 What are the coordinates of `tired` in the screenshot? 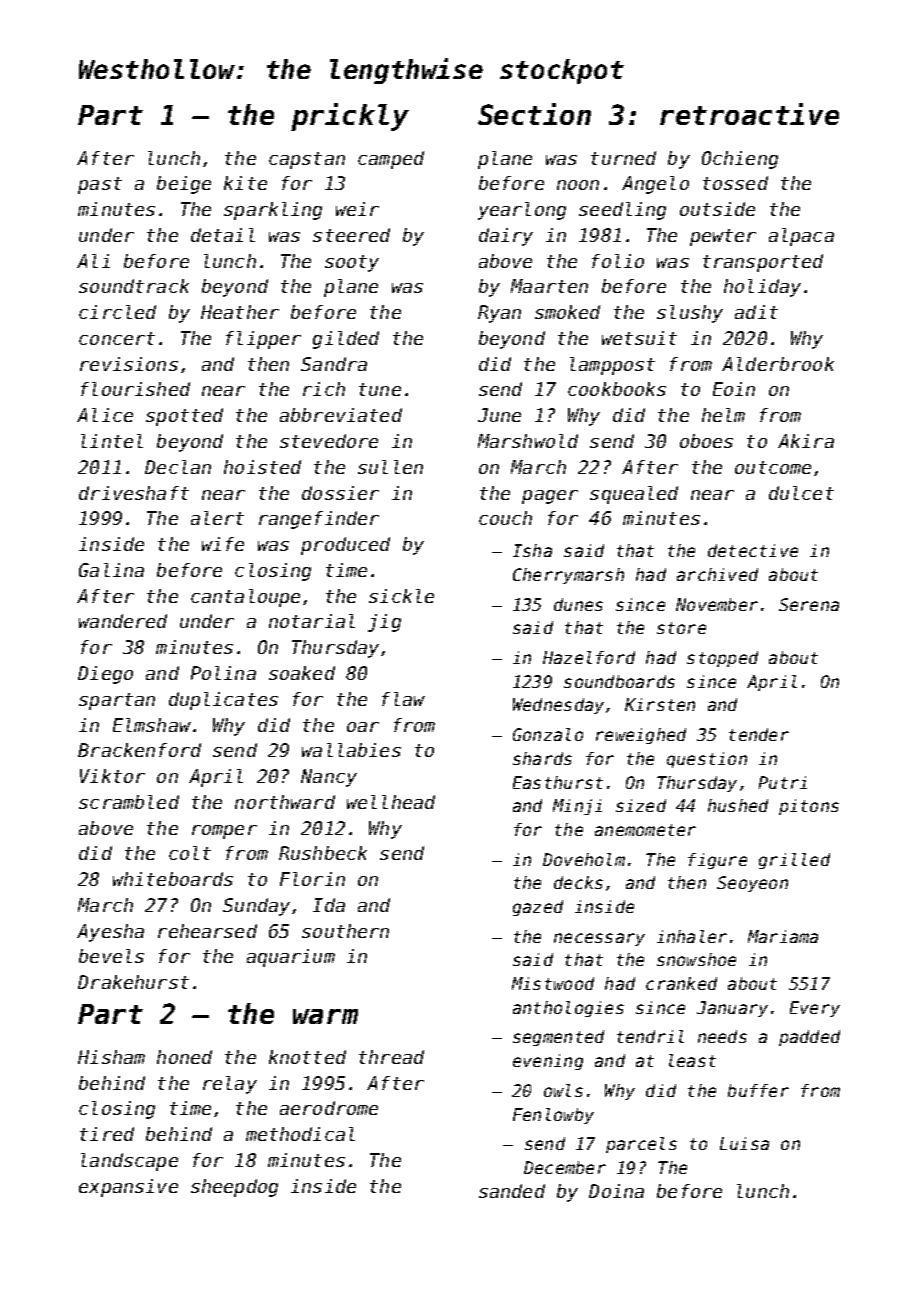 It's located at (107, 1134).
